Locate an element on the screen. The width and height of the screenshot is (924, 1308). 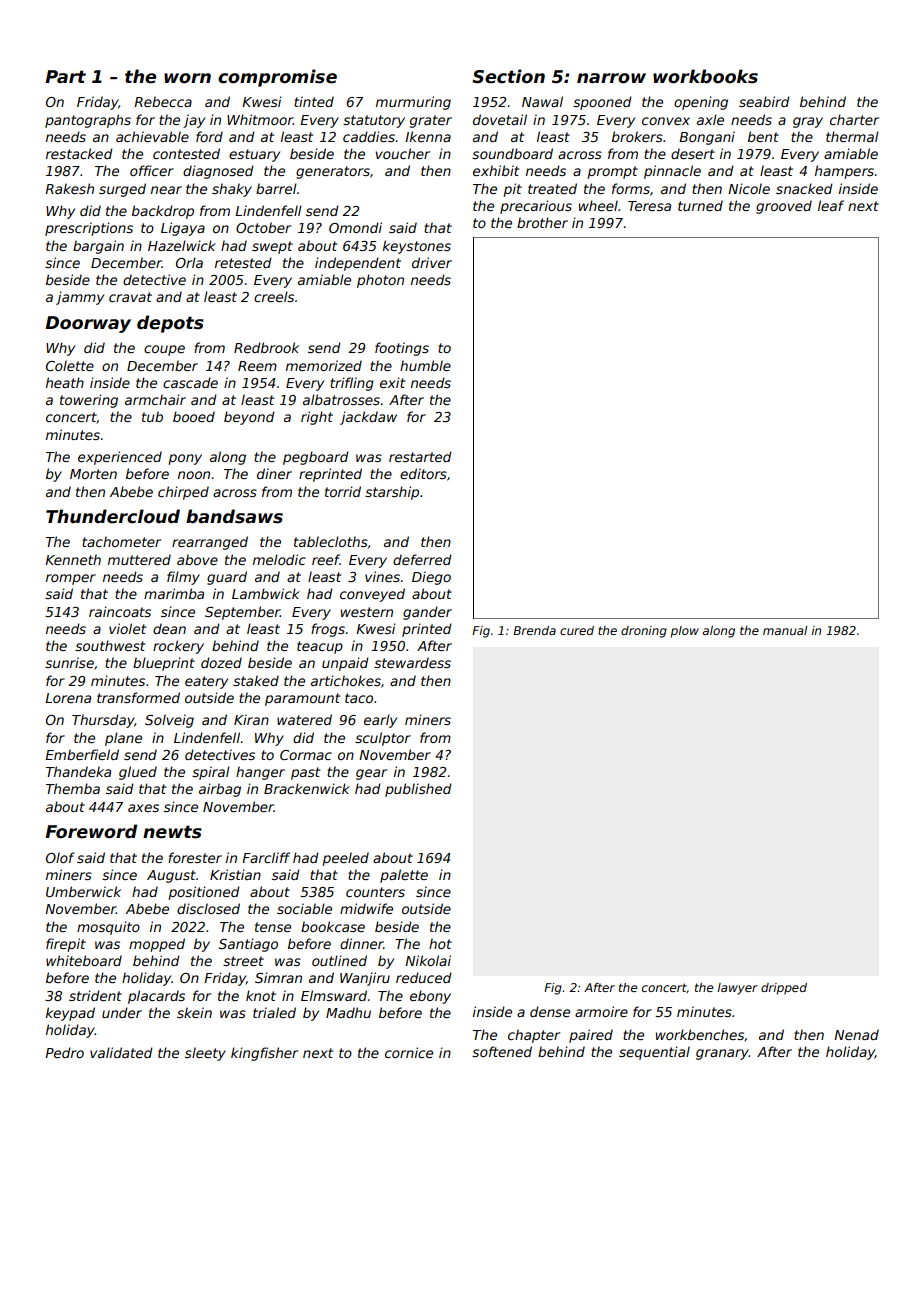
palette is located at coordinates (404, 876).
